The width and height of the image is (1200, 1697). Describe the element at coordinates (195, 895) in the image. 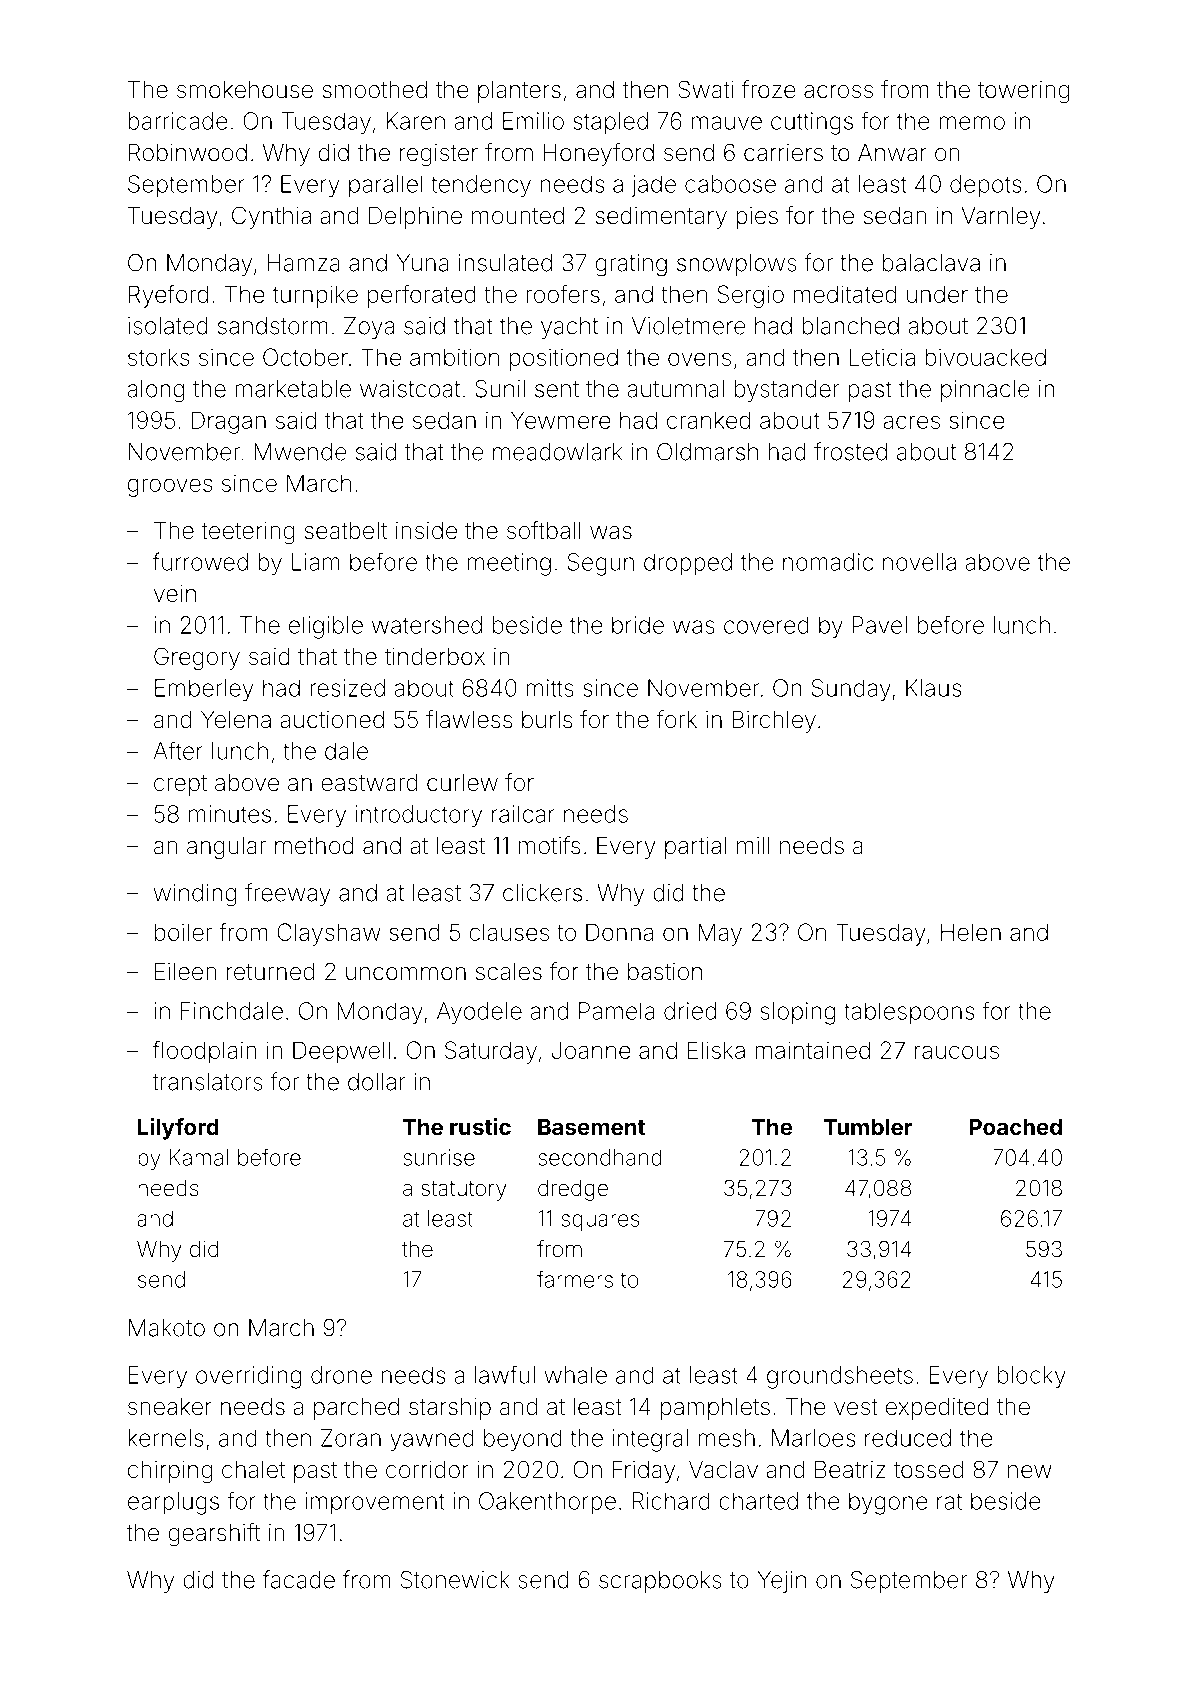

I see `winding` at that location.
